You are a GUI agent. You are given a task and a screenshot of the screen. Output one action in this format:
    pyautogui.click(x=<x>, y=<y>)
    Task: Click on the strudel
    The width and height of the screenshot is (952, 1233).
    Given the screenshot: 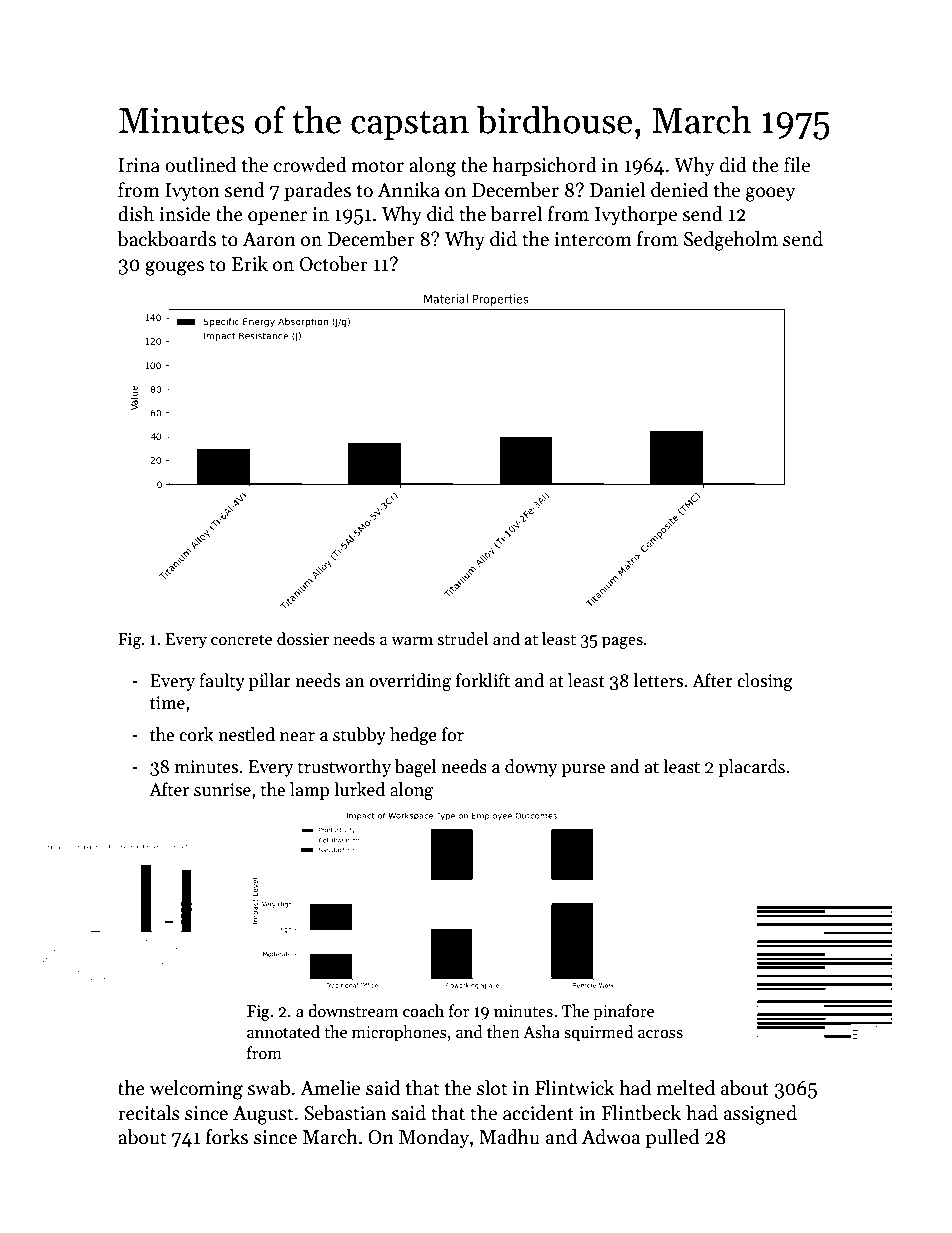 What is the action you would take?
    pyautogui.click(x=463, y=639)
